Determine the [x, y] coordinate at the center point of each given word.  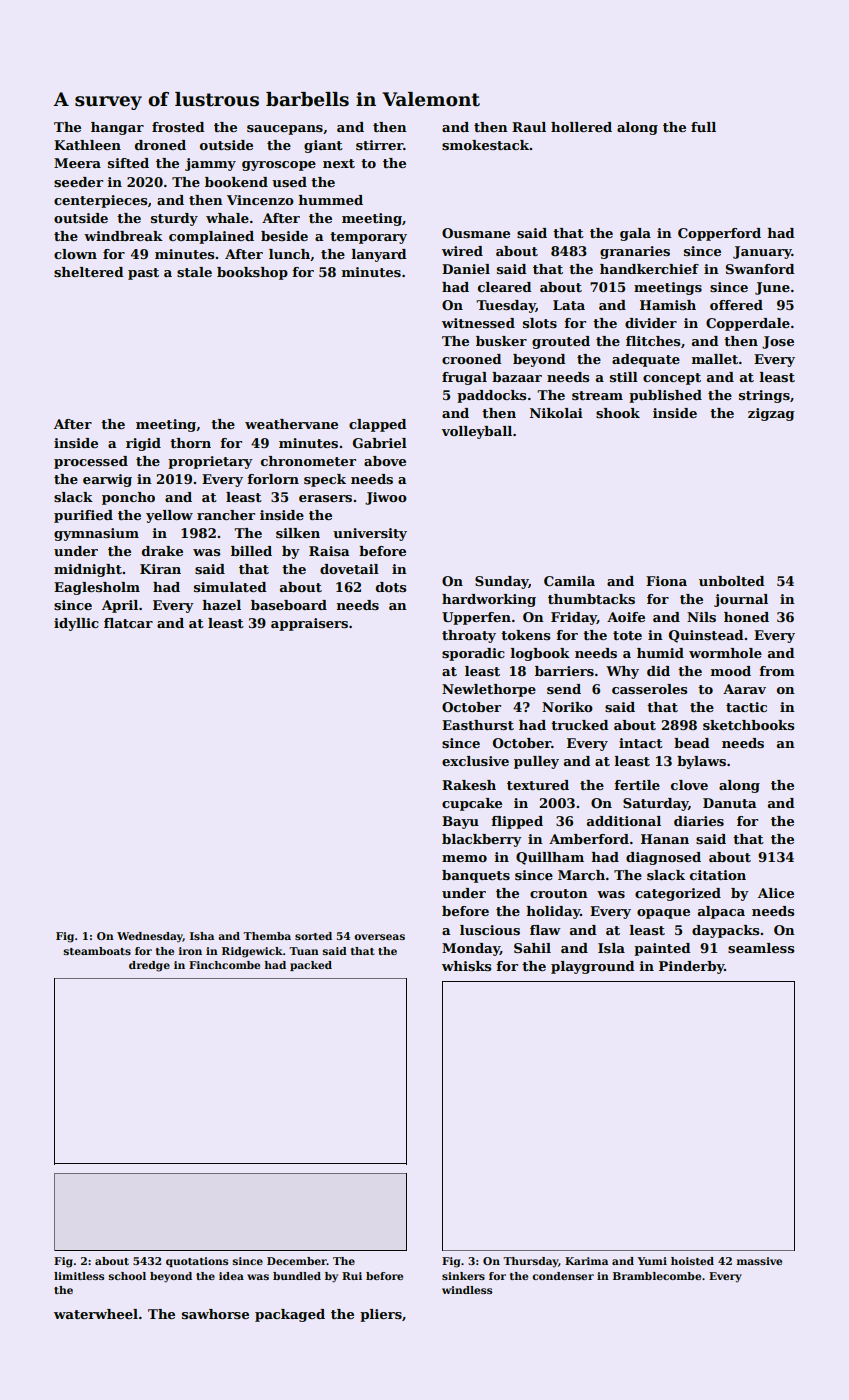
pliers [381, 1315]
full [703, 127]
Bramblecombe [657, 1276]
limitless [79, 1276]
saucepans [285, 130]
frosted [178, 127]
